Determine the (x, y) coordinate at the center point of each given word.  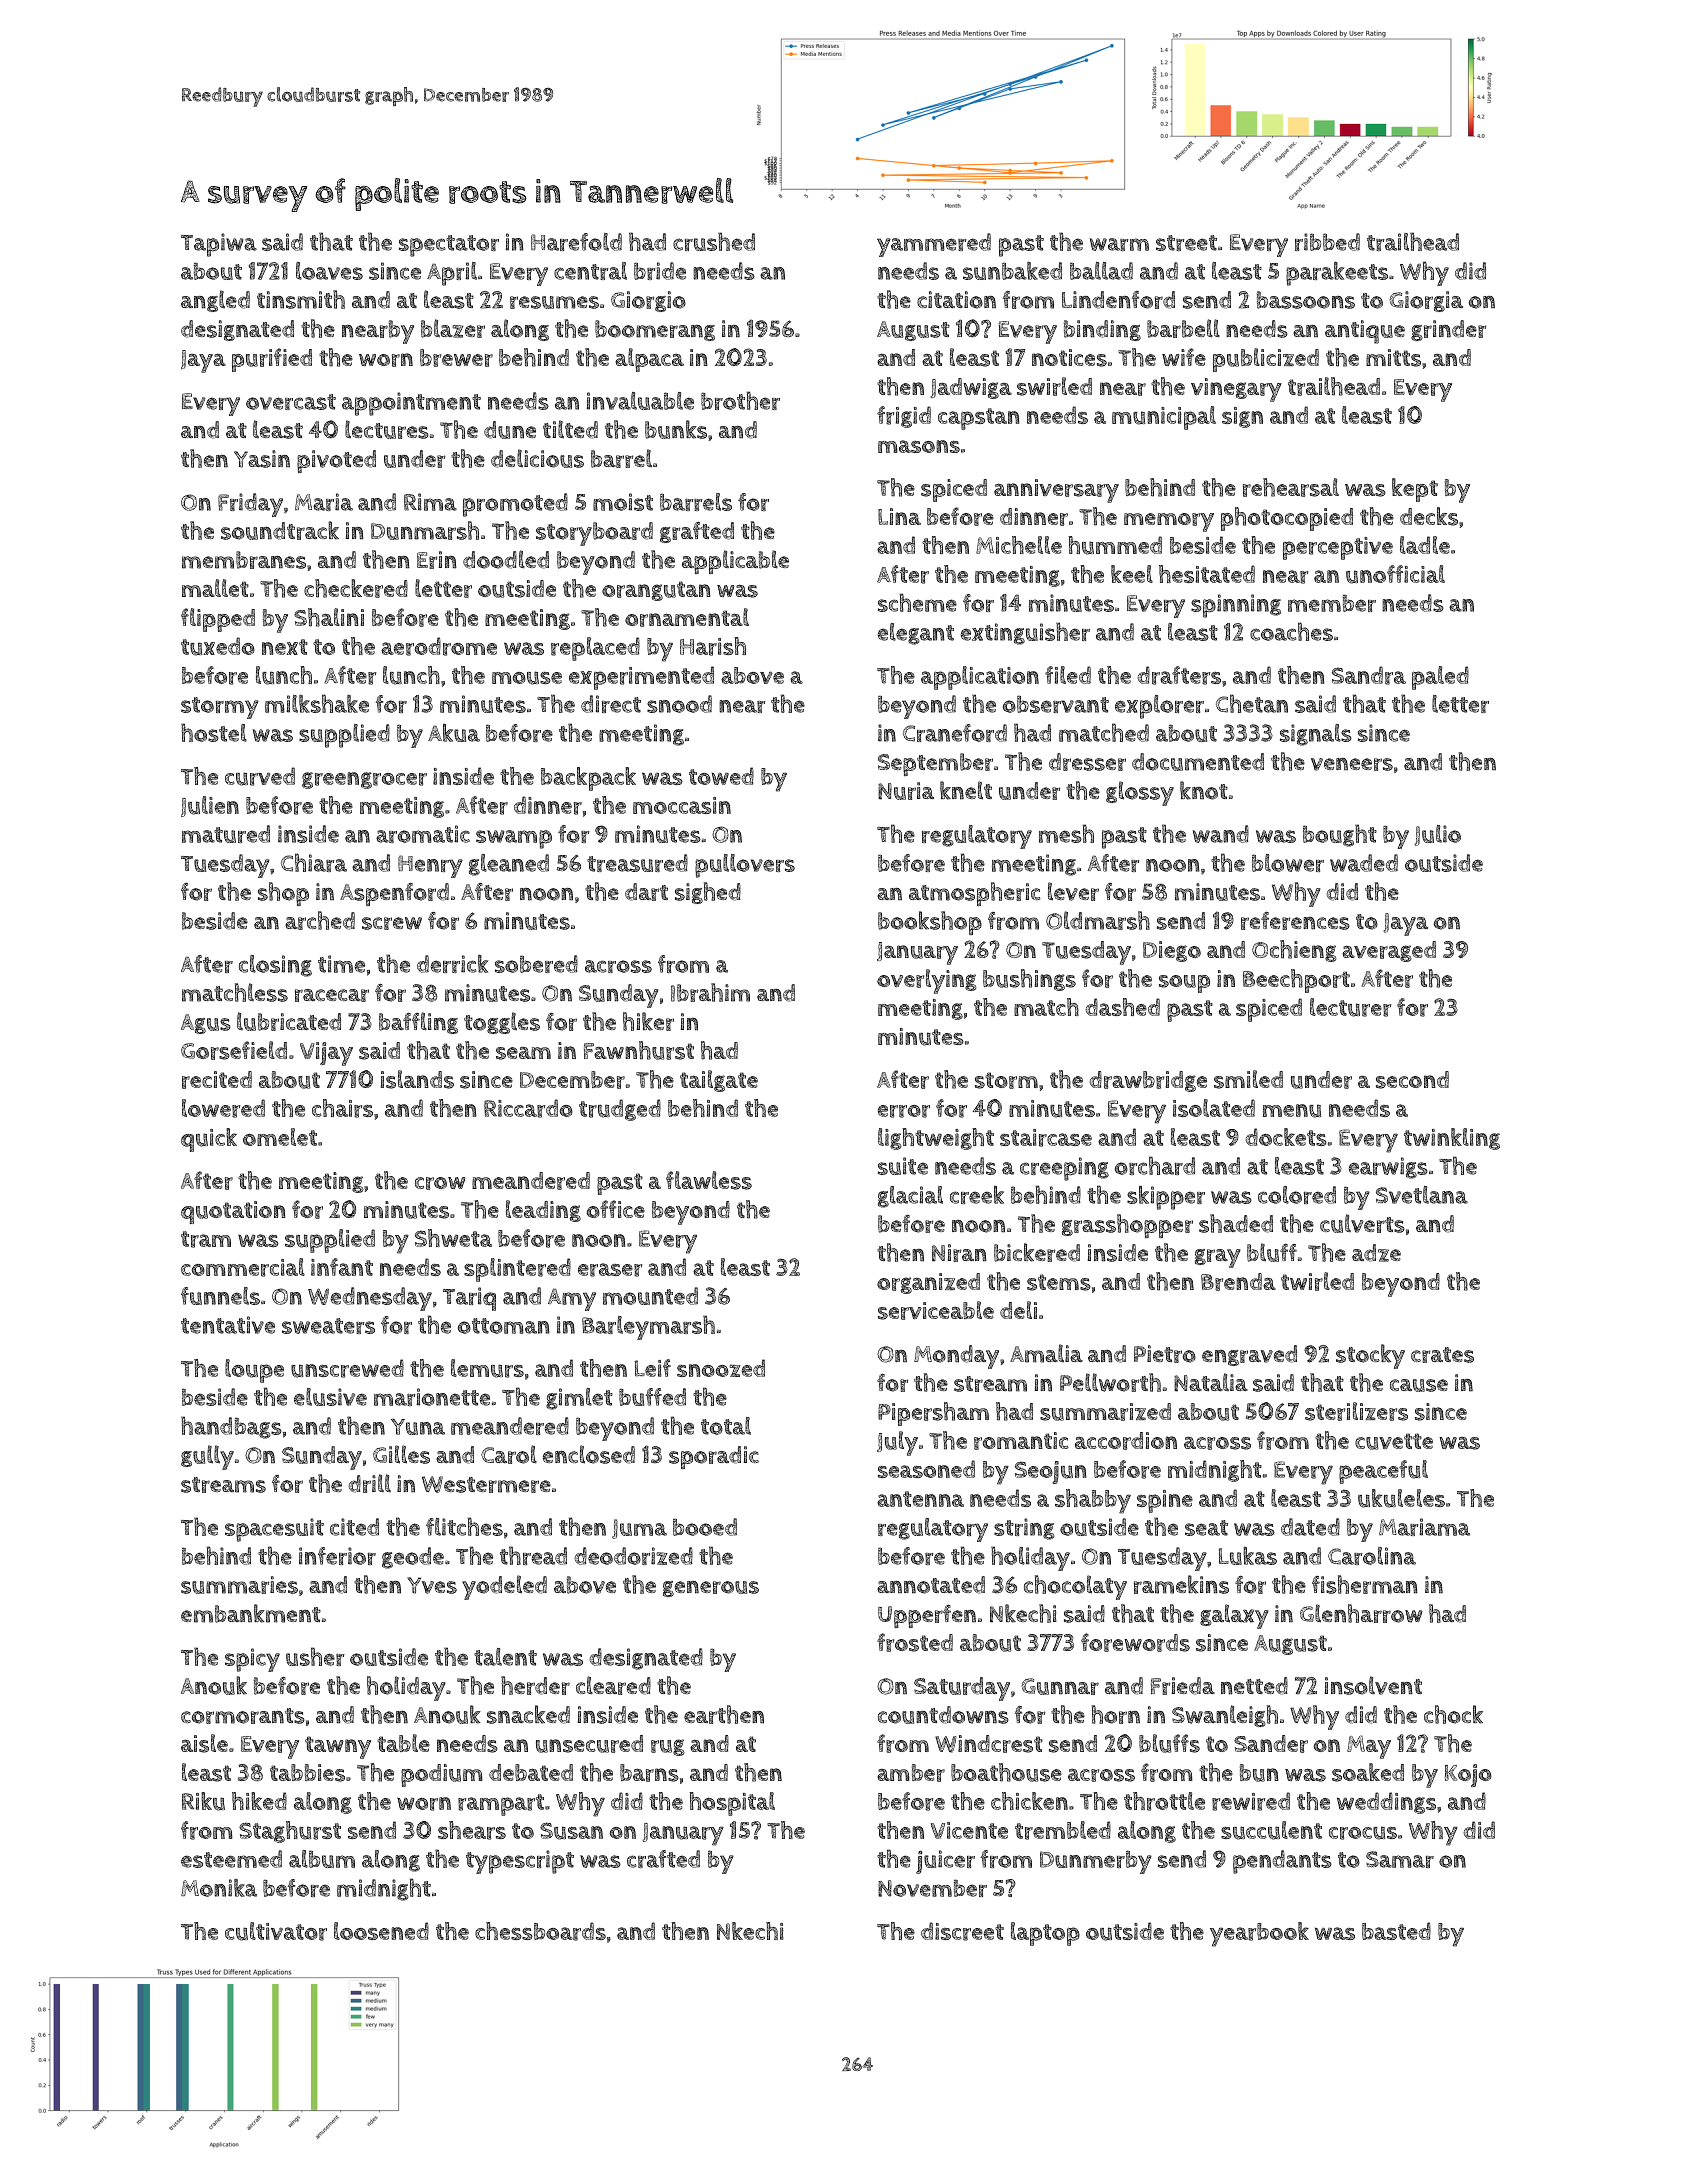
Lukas (1248, 1556)
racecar (332, 995)
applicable (735, 562)
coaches (1291, 631)
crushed (714, 241)
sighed (708, 893)
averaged (1389, 951)
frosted (915, 1642)
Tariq (469, 1299)
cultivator (276, 1931)
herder (535, 1685)
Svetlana (1422, 1195)
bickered (1037, 1252)
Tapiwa (219, 245)
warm (1119, 244)
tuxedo (218, 646)
